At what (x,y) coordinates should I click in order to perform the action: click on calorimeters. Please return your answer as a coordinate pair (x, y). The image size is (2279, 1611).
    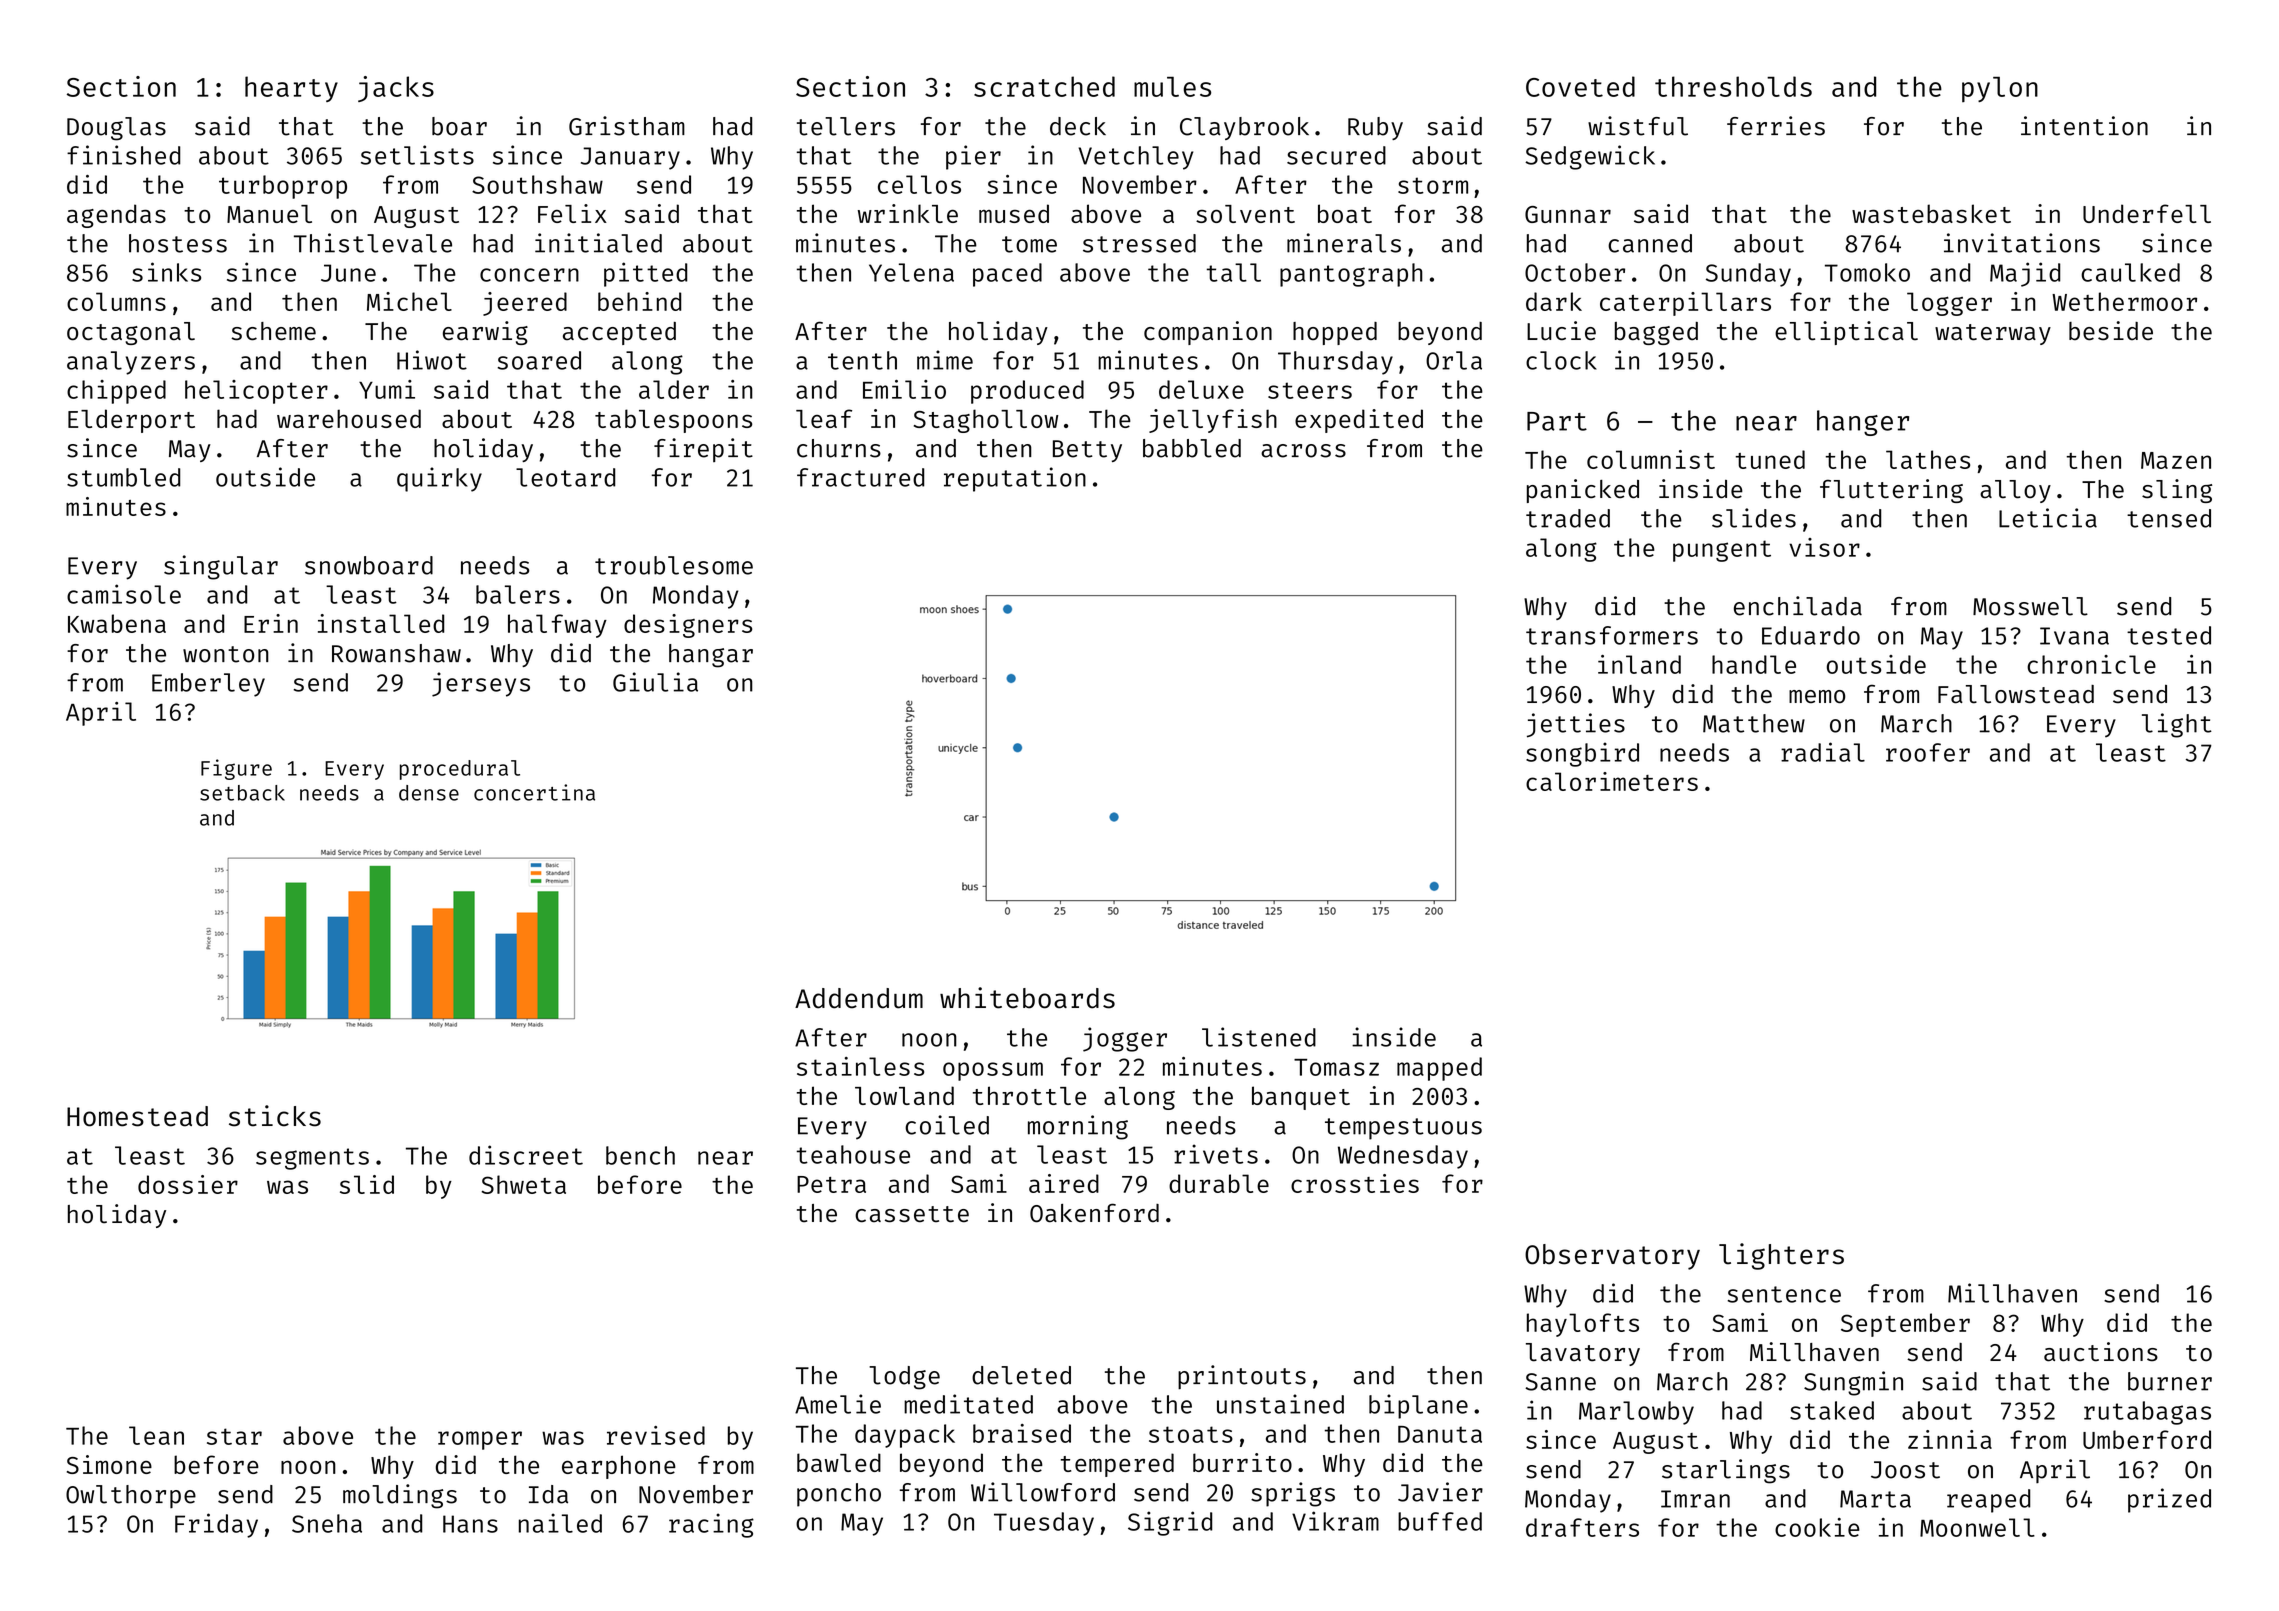
    Looking at the image, I should click on (1612, 781).
